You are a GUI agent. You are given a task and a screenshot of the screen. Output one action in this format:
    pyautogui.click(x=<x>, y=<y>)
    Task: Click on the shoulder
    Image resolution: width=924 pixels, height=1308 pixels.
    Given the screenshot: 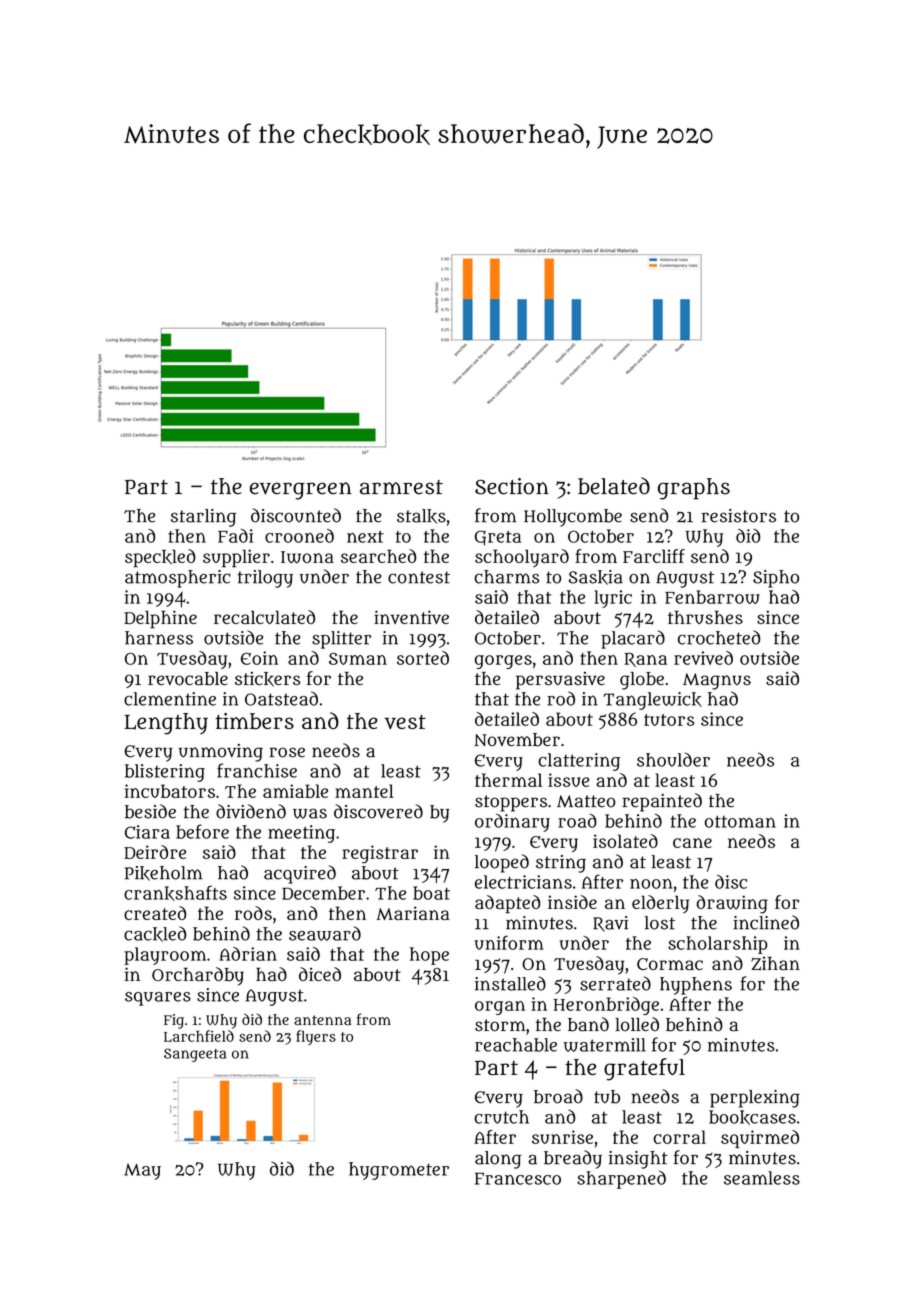 What is the action you would take?
    pyautogui.click(x=673, y=759)
